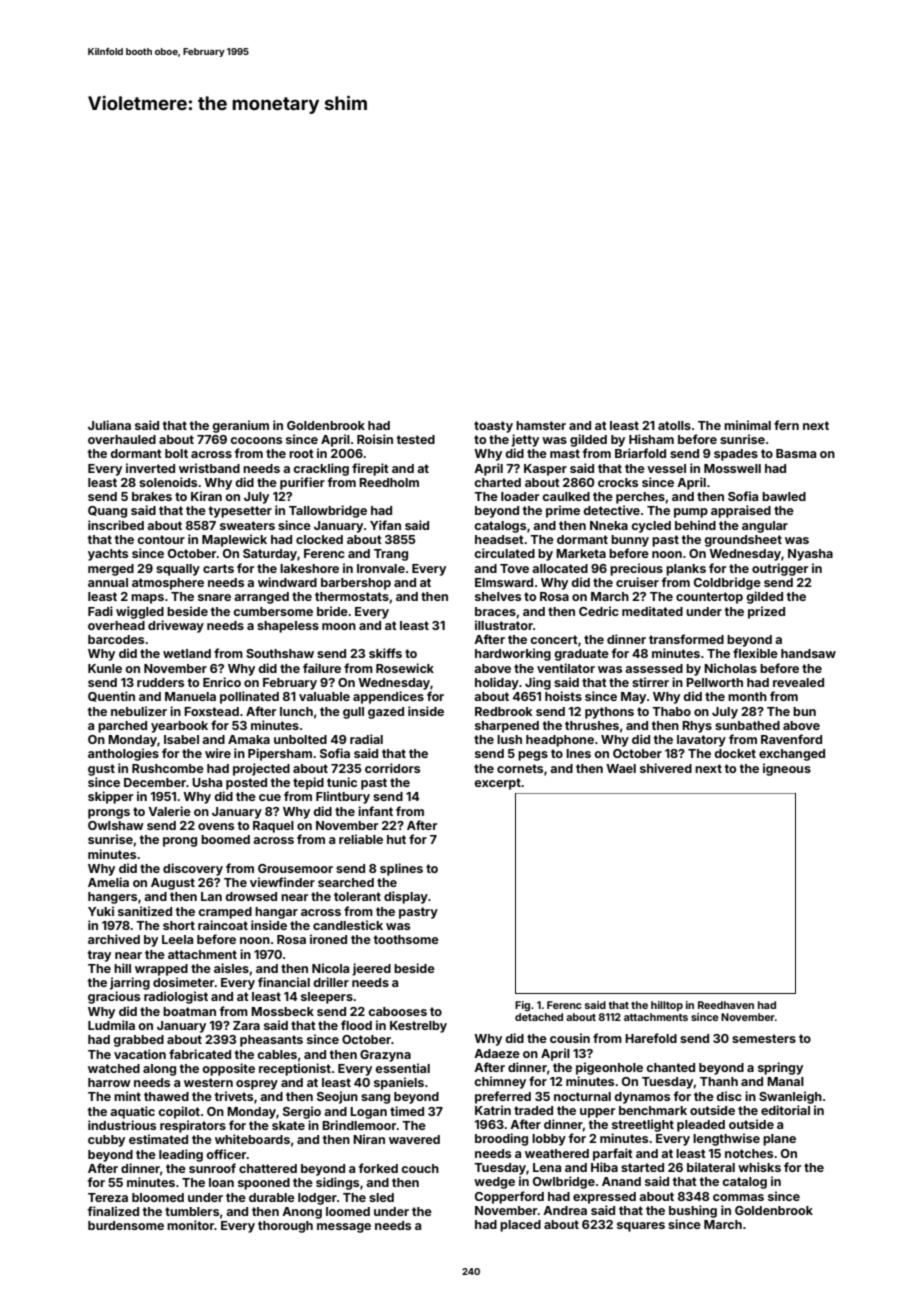 The height and width of the image is (1308, 924). I want to click on skipper, so click(110, 797).
